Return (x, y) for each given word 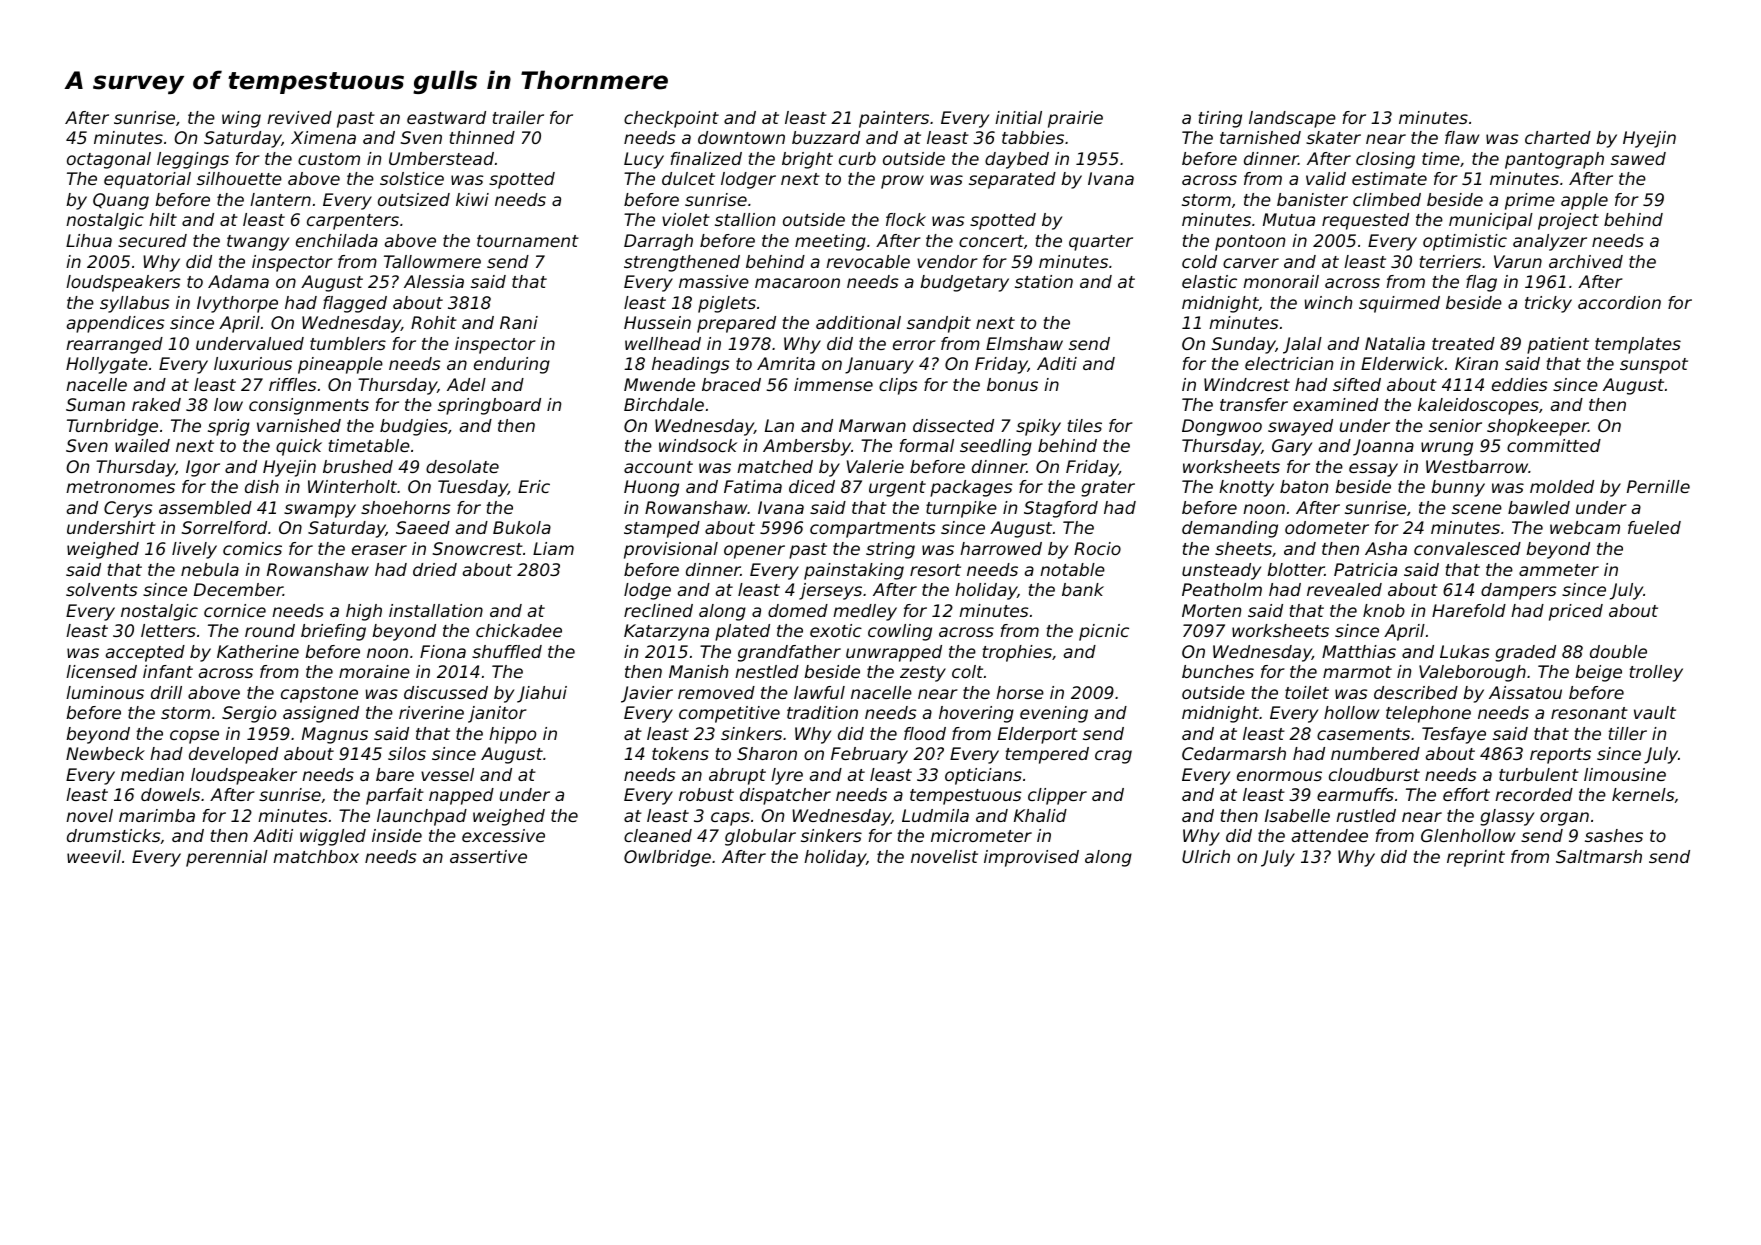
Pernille (1658, 486)
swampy (320, 511)
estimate (1389, 178)
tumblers (348, 343)
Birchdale (664, 404)
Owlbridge (667, 858)
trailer (518, 117)
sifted (1357, 384)
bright (807, 160)
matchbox (316, 856)
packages (971, 488)
